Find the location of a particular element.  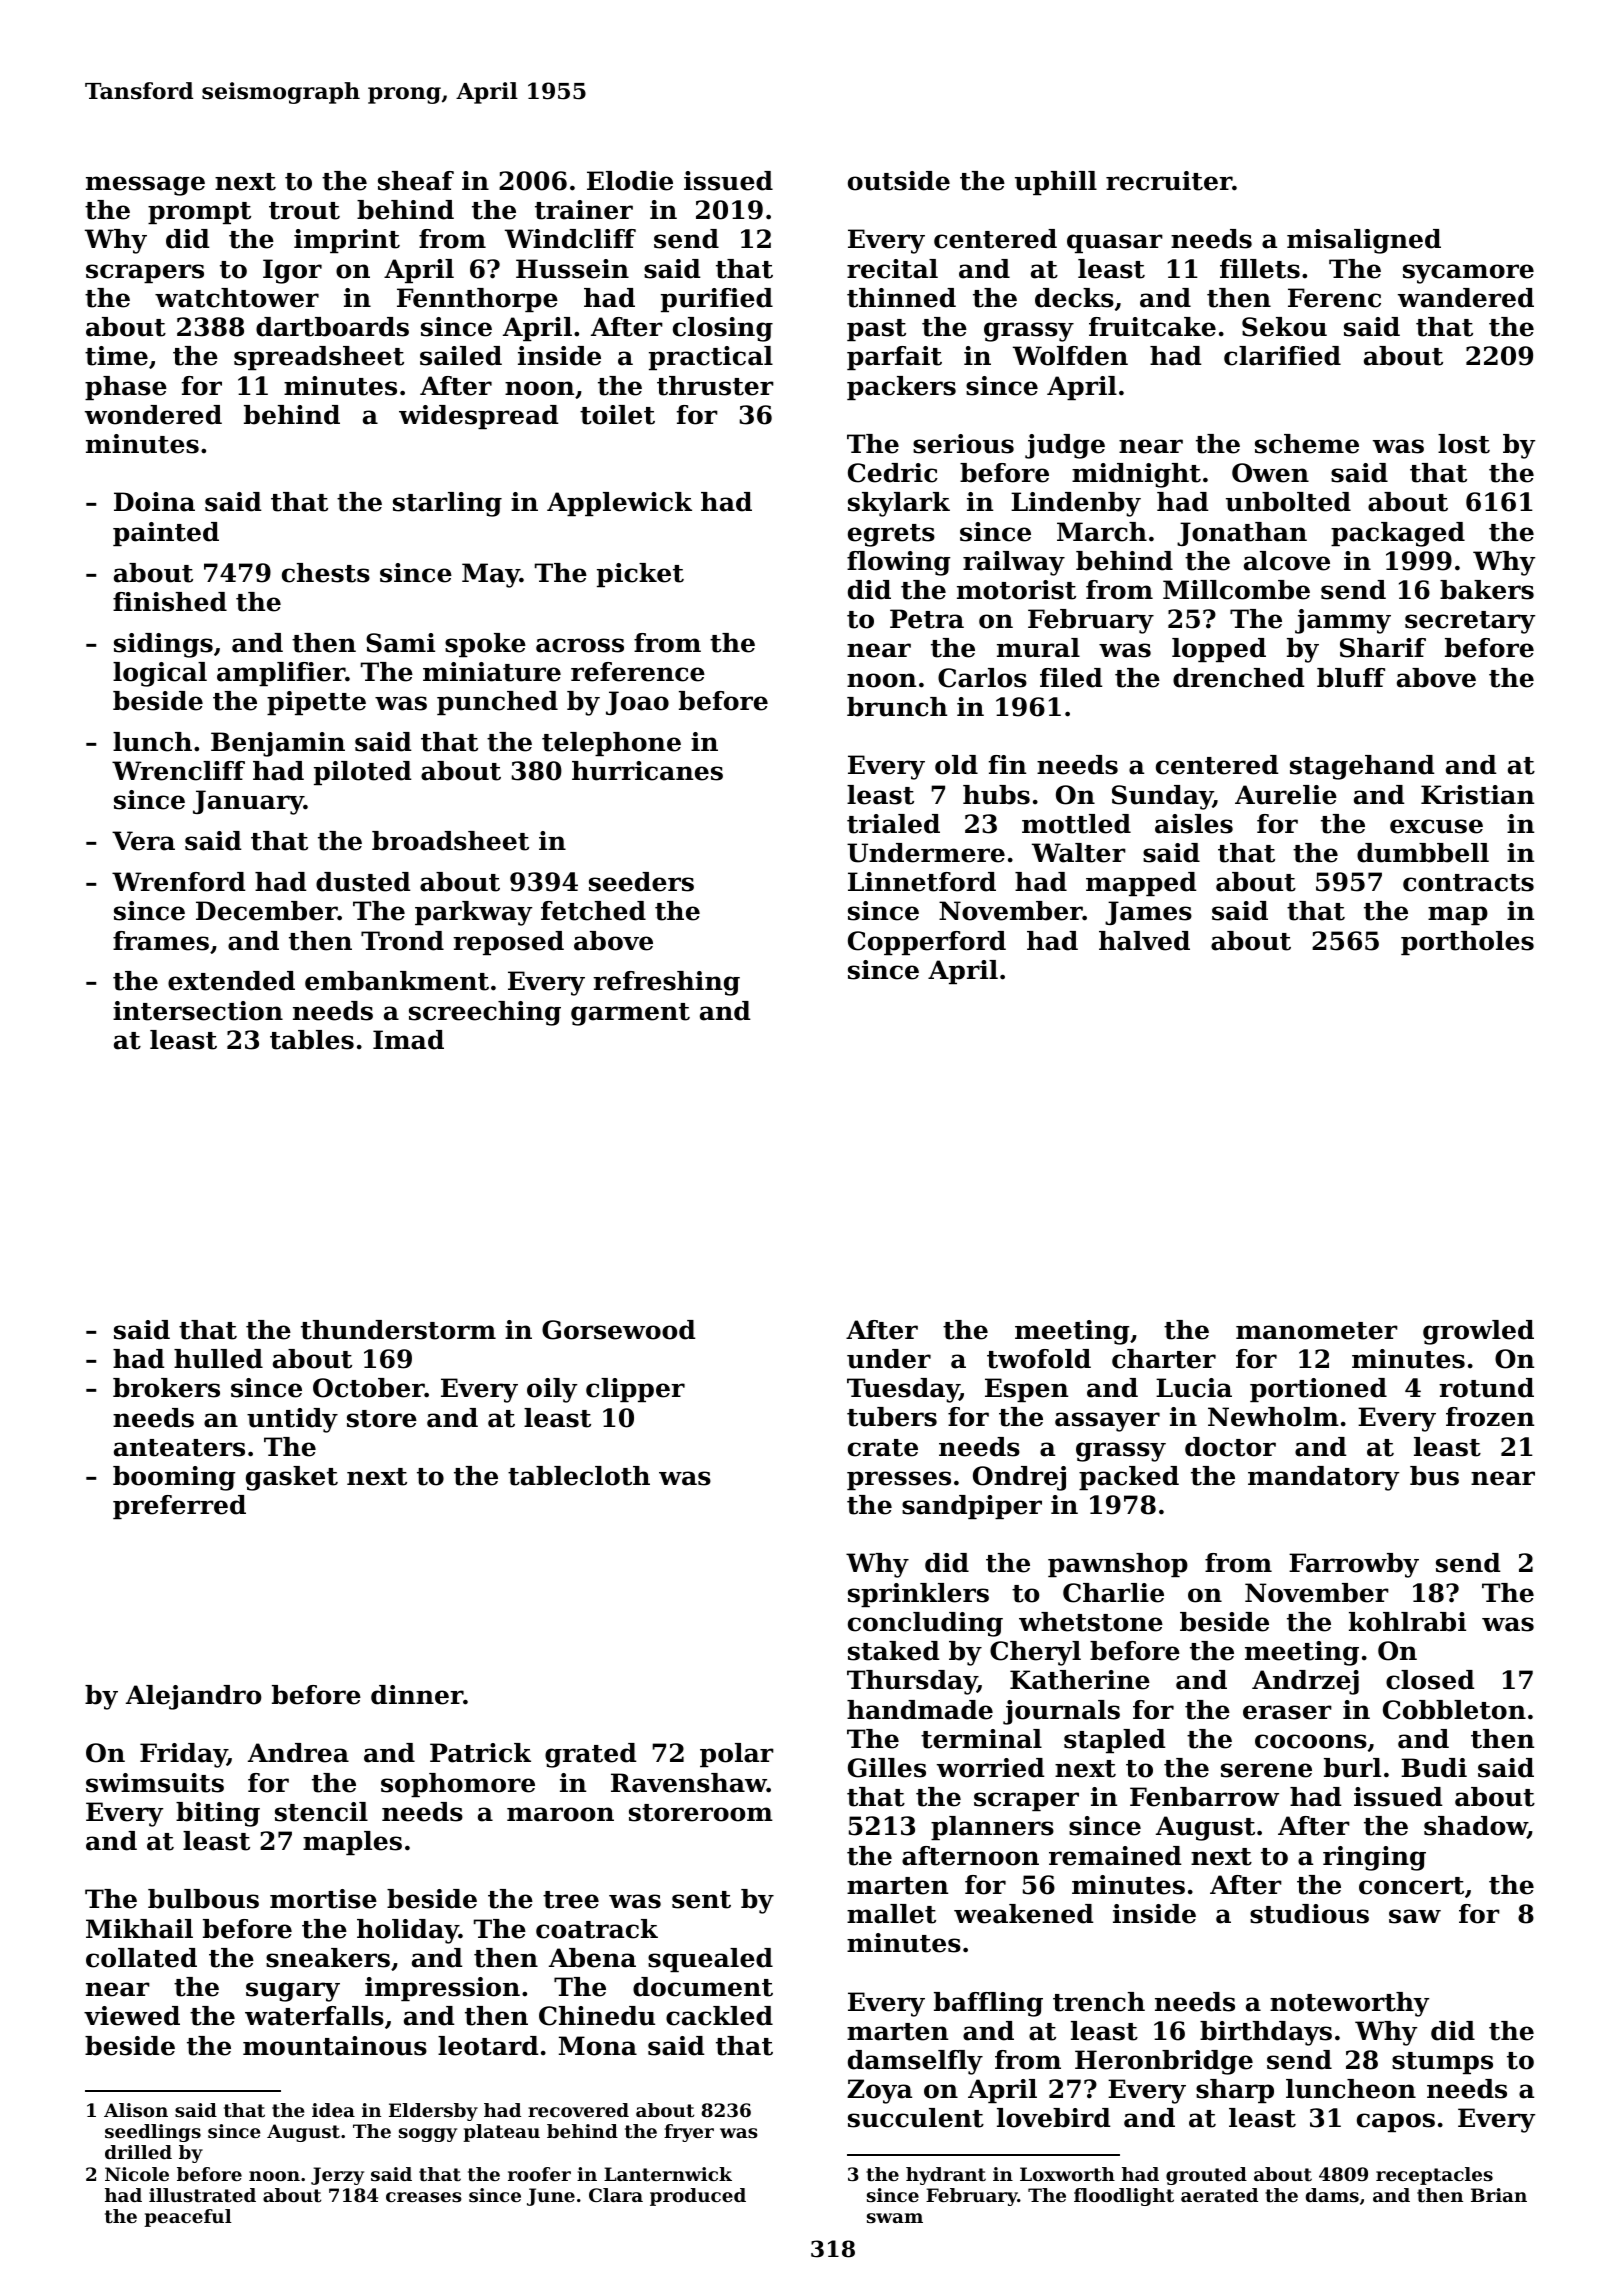

dinner is located at coordinates (417, 1695).
